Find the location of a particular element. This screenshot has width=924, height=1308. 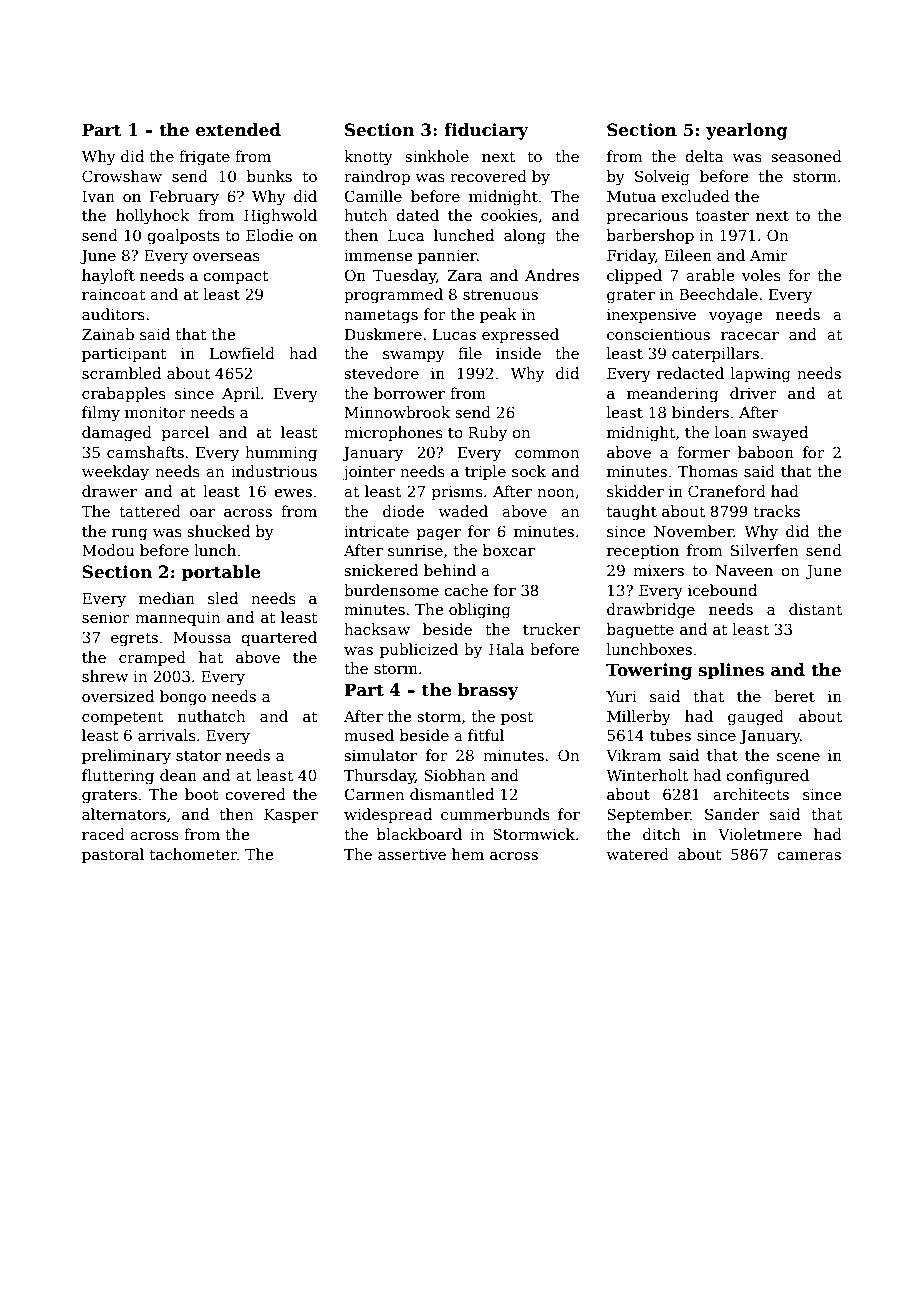

quartered is located at coordinates (279, 638).
